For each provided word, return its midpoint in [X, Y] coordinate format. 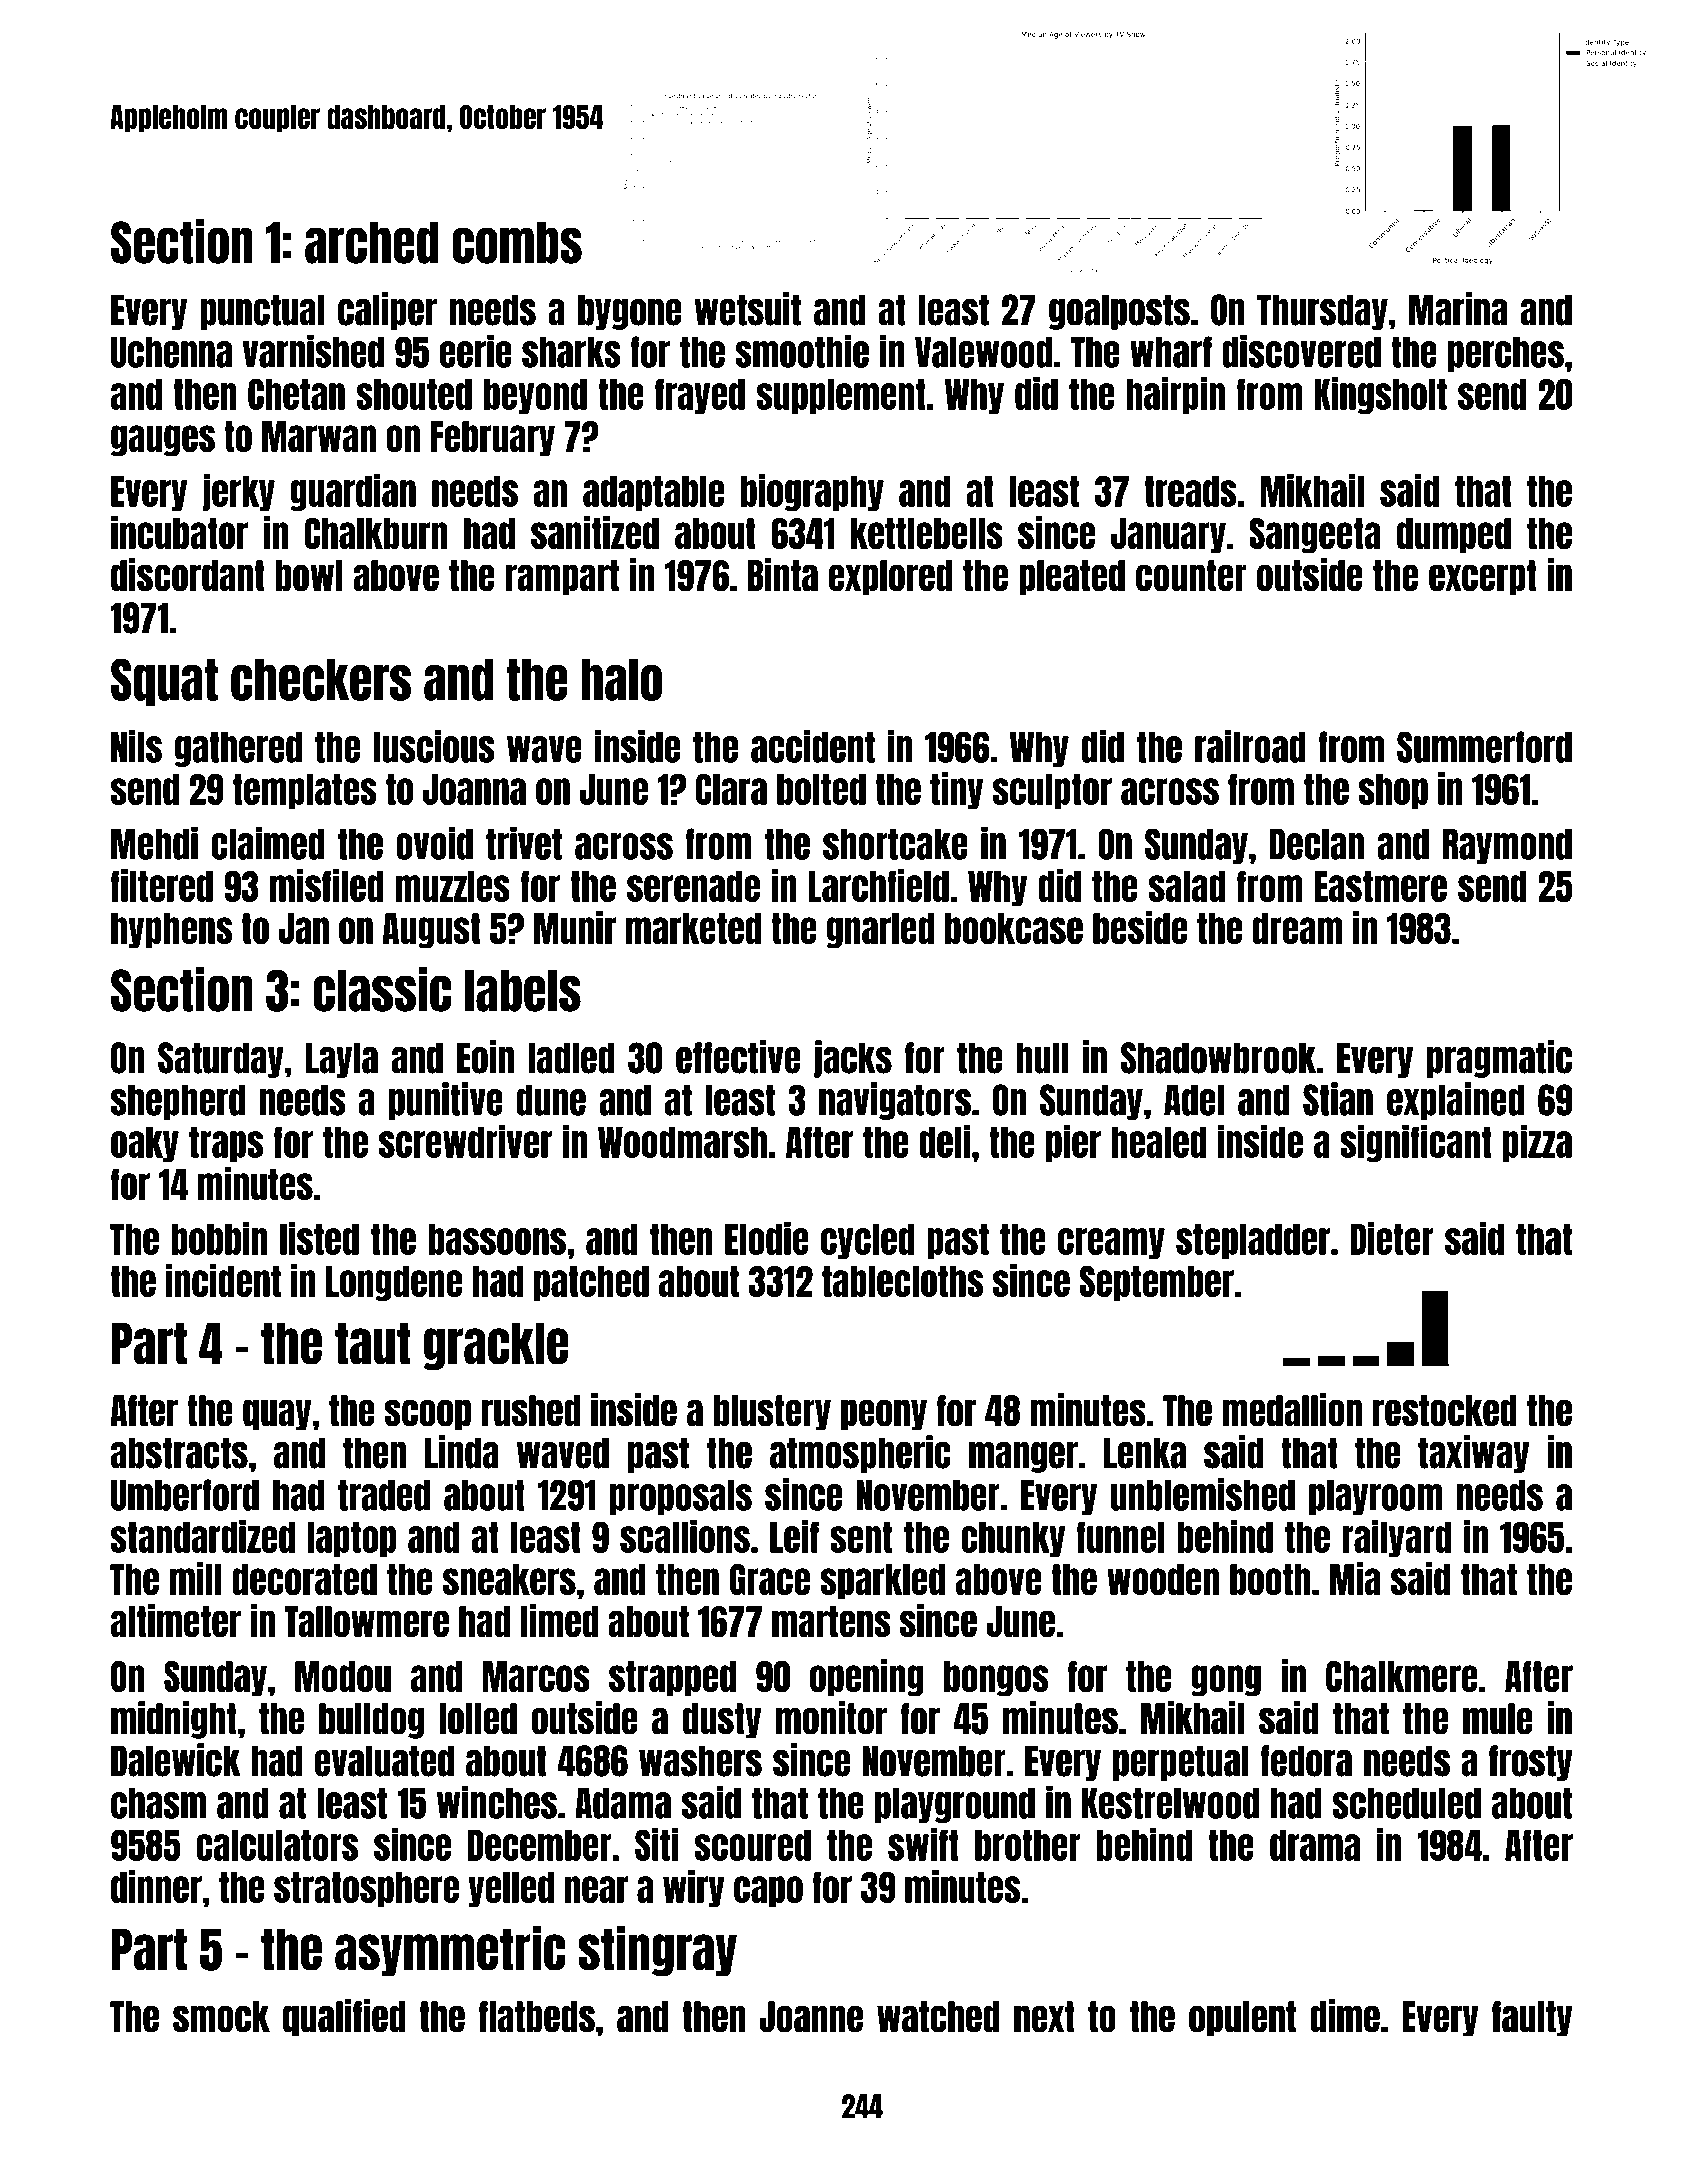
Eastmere [1381, 886]
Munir [575, 927]
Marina [1458, 309]
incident [223, 1280]
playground [955, 1805]
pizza [1537, 1143]
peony [884, 1415]
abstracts [179, 1453]
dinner [156, 1886]
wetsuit [748, 309]
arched [372, 243]
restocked [1445, 1411]
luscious [434, 746]
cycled [868, 1241]
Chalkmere [1402, 1676]
